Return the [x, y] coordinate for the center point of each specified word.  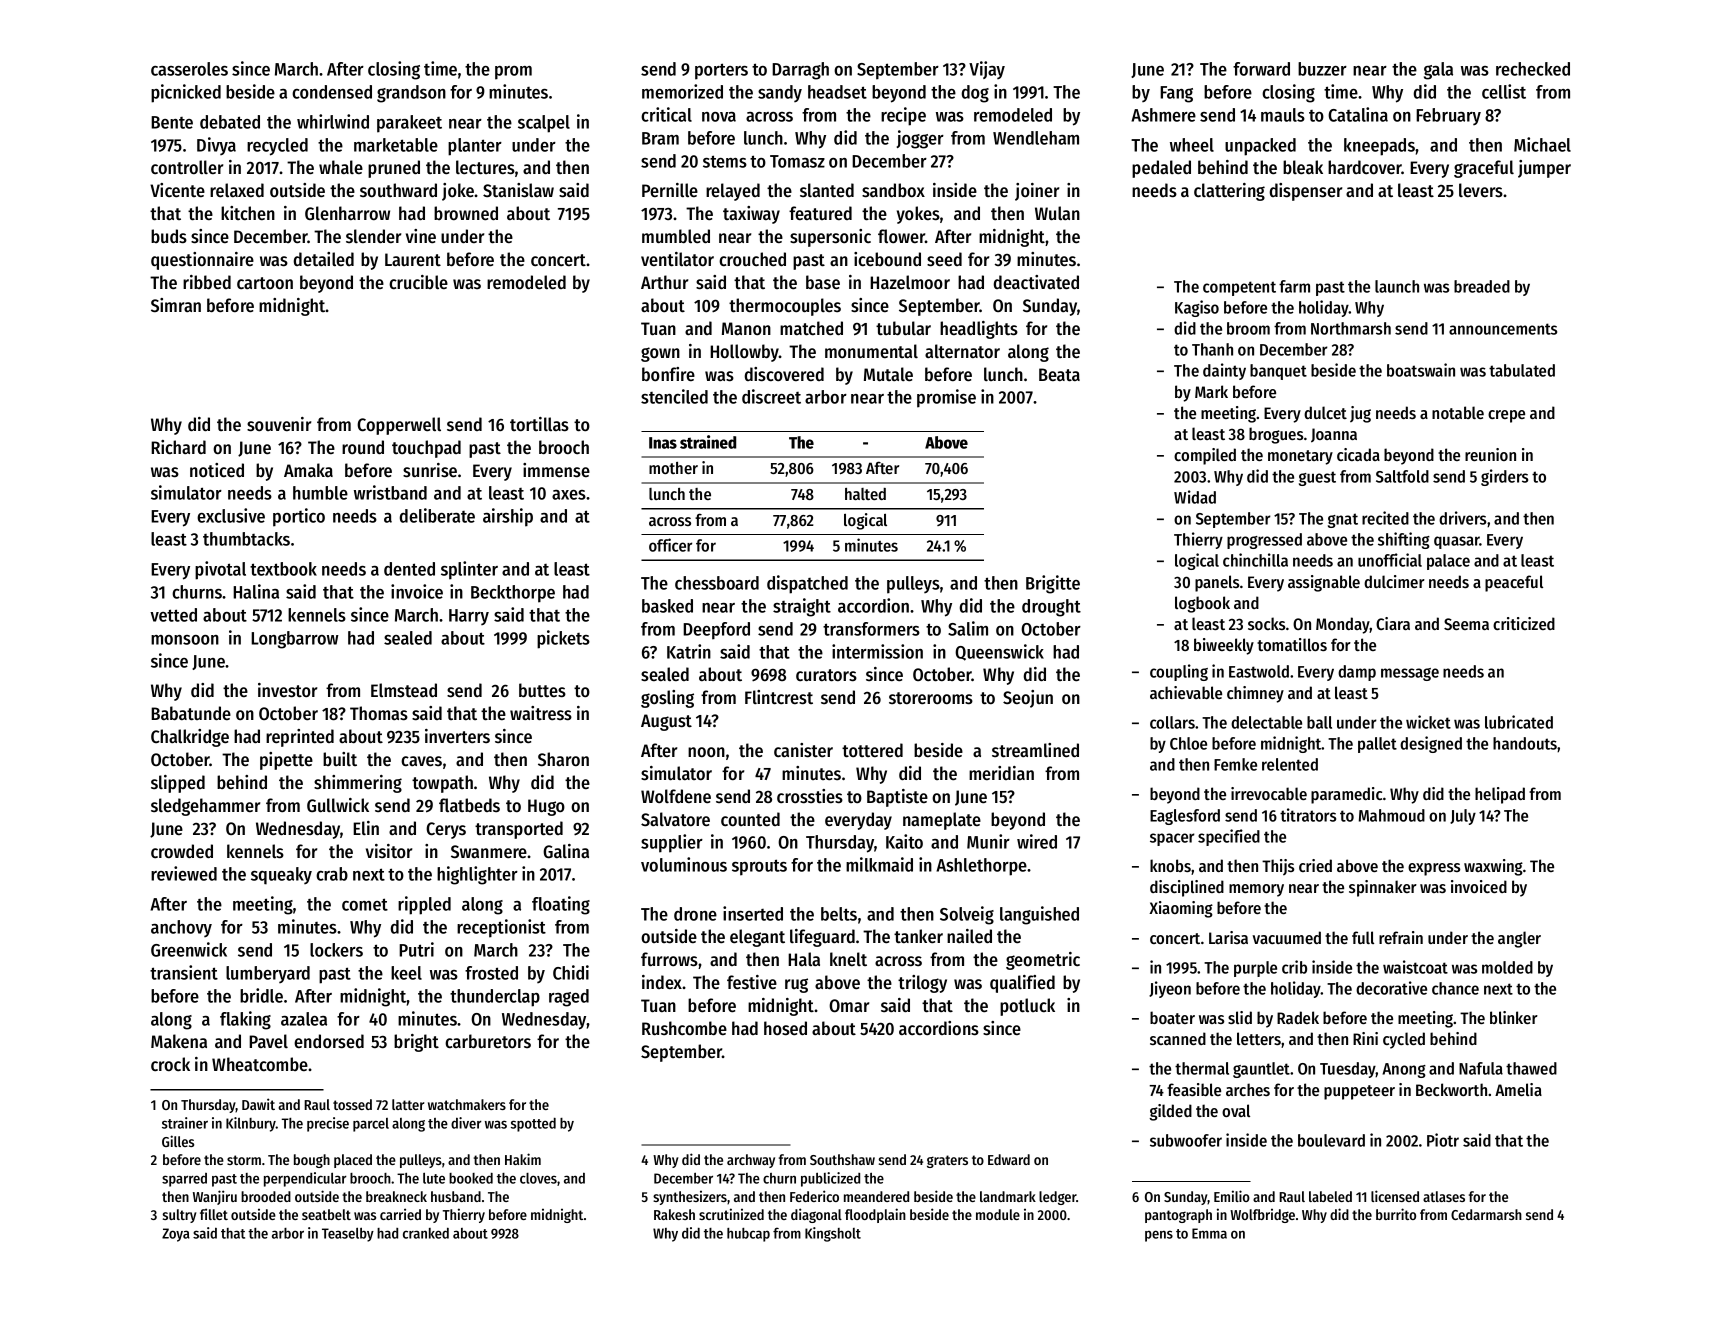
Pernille [670, 190]
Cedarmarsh [1486, 1214]
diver [466, 1123]
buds [169, 236]
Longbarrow [295, 640]
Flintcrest [779, 697]
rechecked [1533, 69]
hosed [785, 1028]
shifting [1404, 540]
